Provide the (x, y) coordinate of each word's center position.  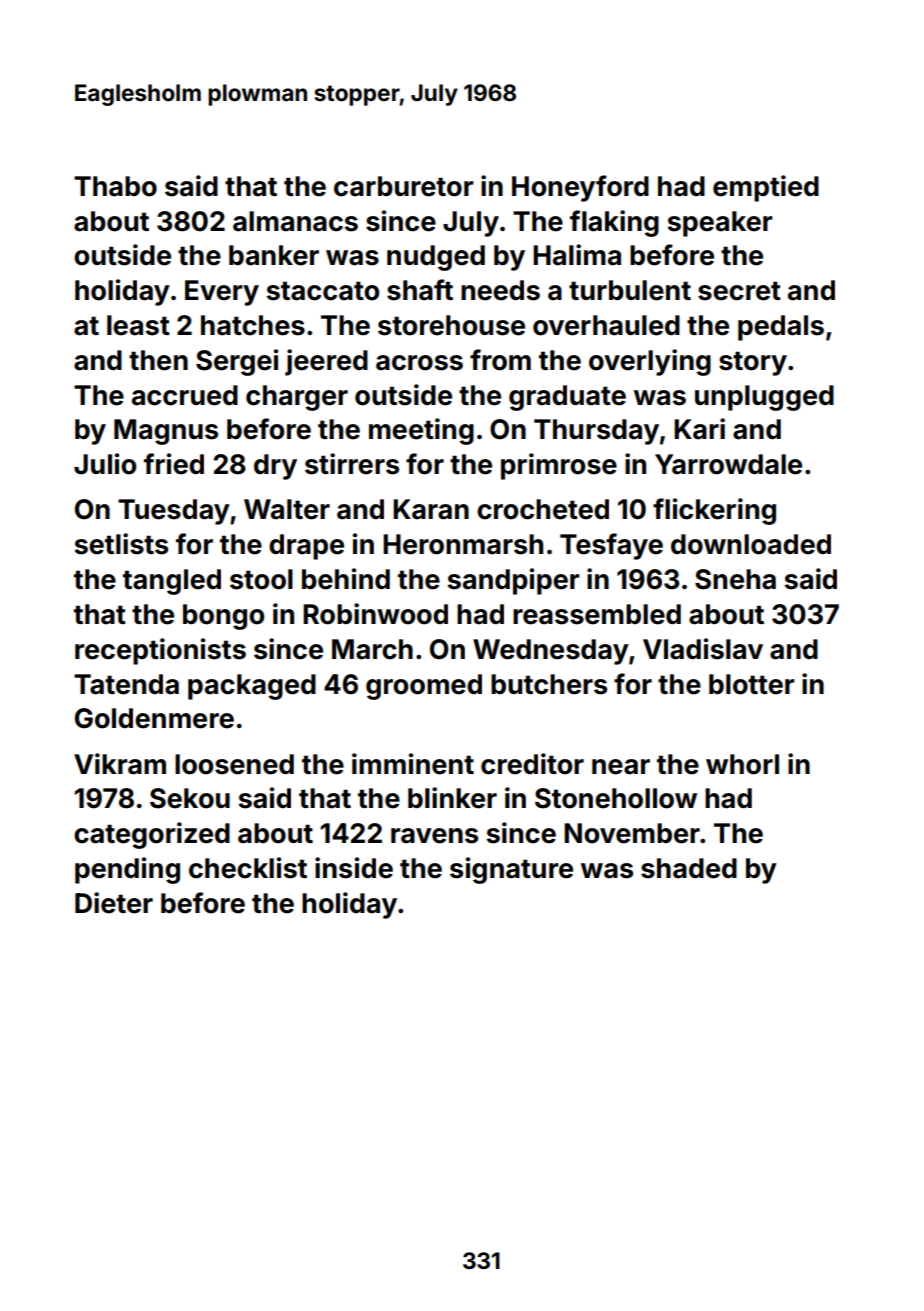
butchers (549, 684)
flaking (614, 223)
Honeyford (580, 188)
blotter (752, 684)
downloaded (751, 544)
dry (275, 467)
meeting (421, 431)
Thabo (115, 186)
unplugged (764, 398)
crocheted (543, 509)
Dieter (114, 903)
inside (354, 868)
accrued (185, 395)
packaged (252, 687)
